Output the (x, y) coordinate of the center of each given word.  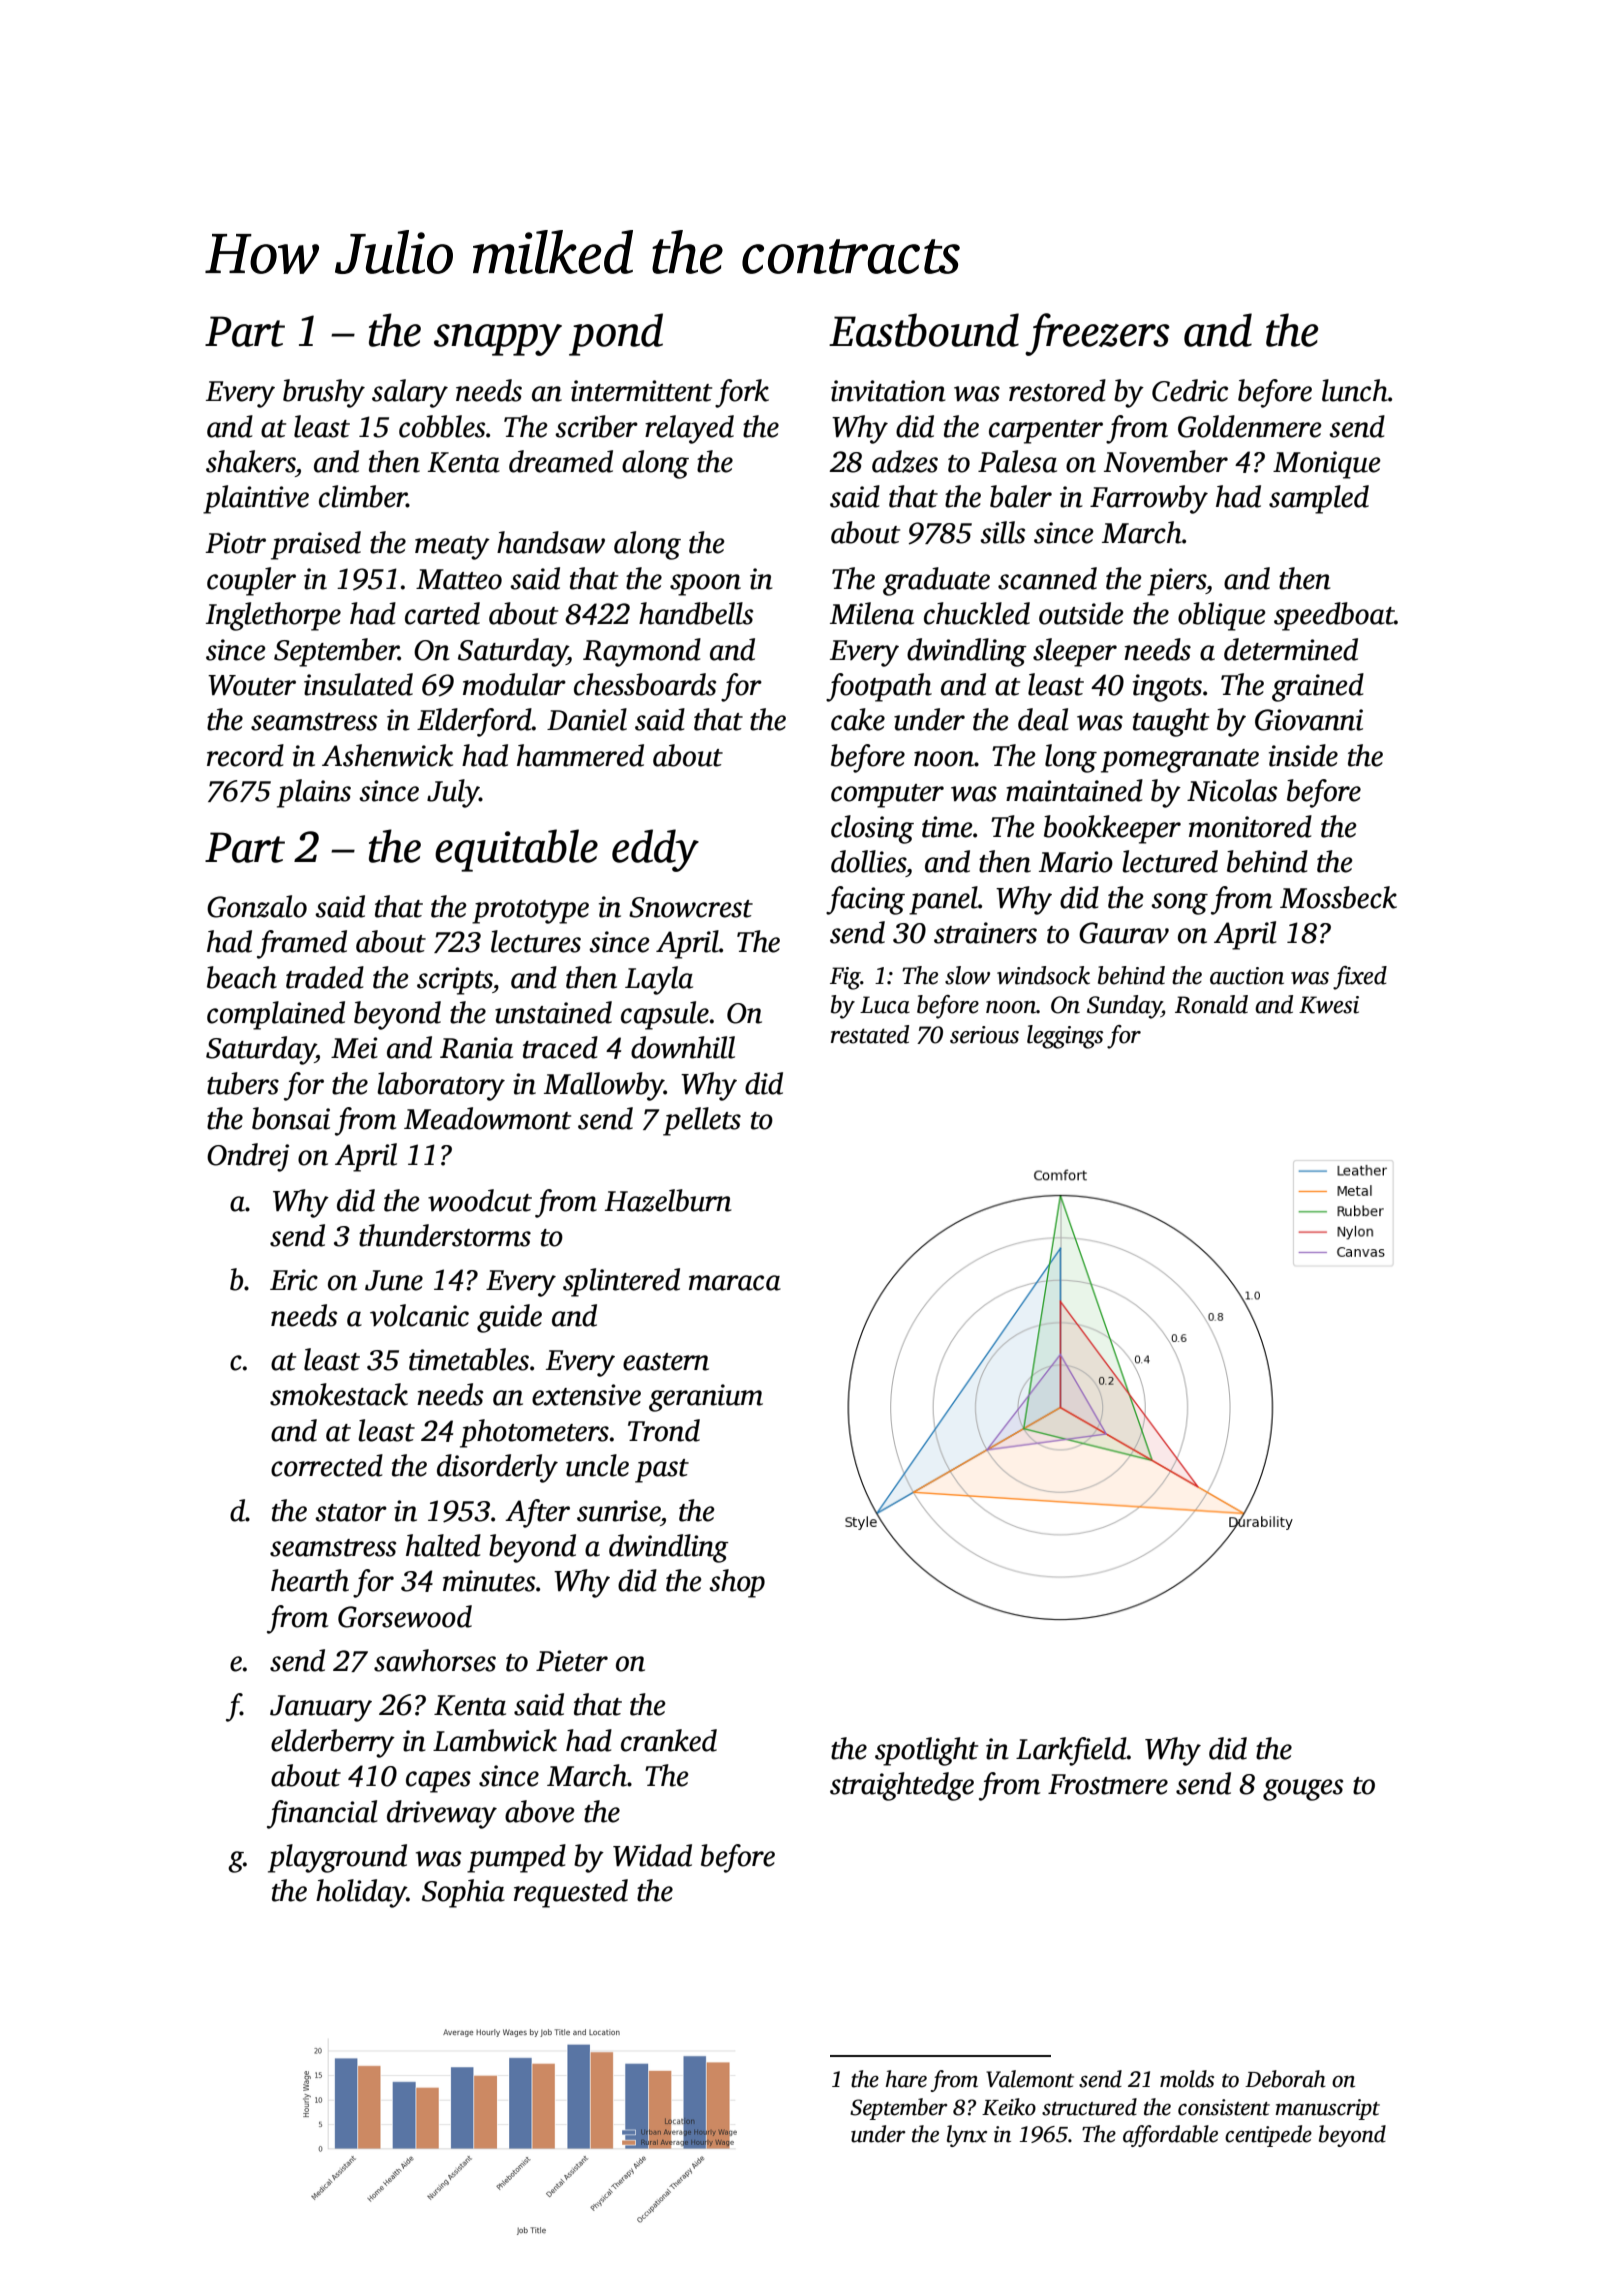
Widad (652, 1855)
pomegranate (1180, 761)
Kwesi (1329, 1005)
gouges (1303, 1790)
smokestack (339, 1394)
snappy (498, 340)
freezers (1097, 334)
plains (314, 793)
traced (560, 1047)
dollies (868, 861)
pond (616, 334)
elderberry (333, 1743)
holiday (361, 1893)
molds (1187, 2079)
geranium (706, 1398)
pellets (702, 1121)
